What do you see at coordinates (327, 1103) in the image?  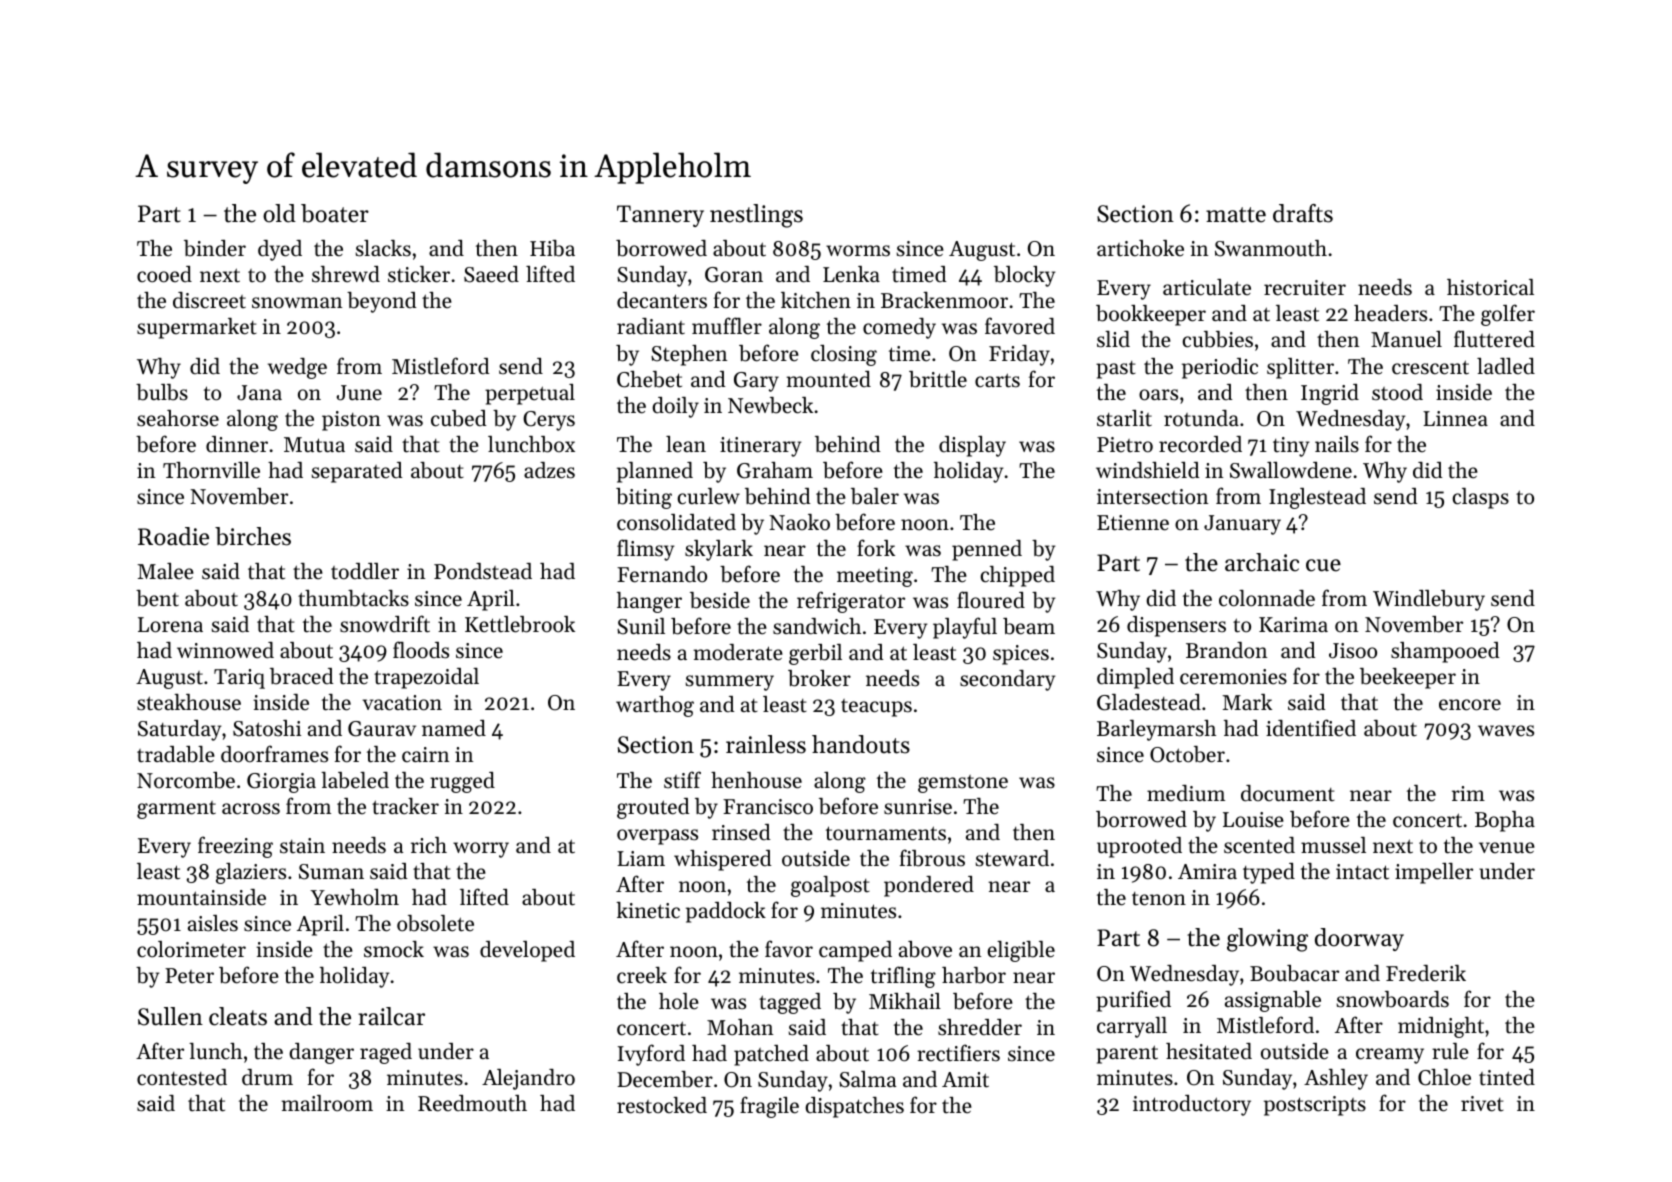 I see `mailroom` at bounding box center [327, 1103].
